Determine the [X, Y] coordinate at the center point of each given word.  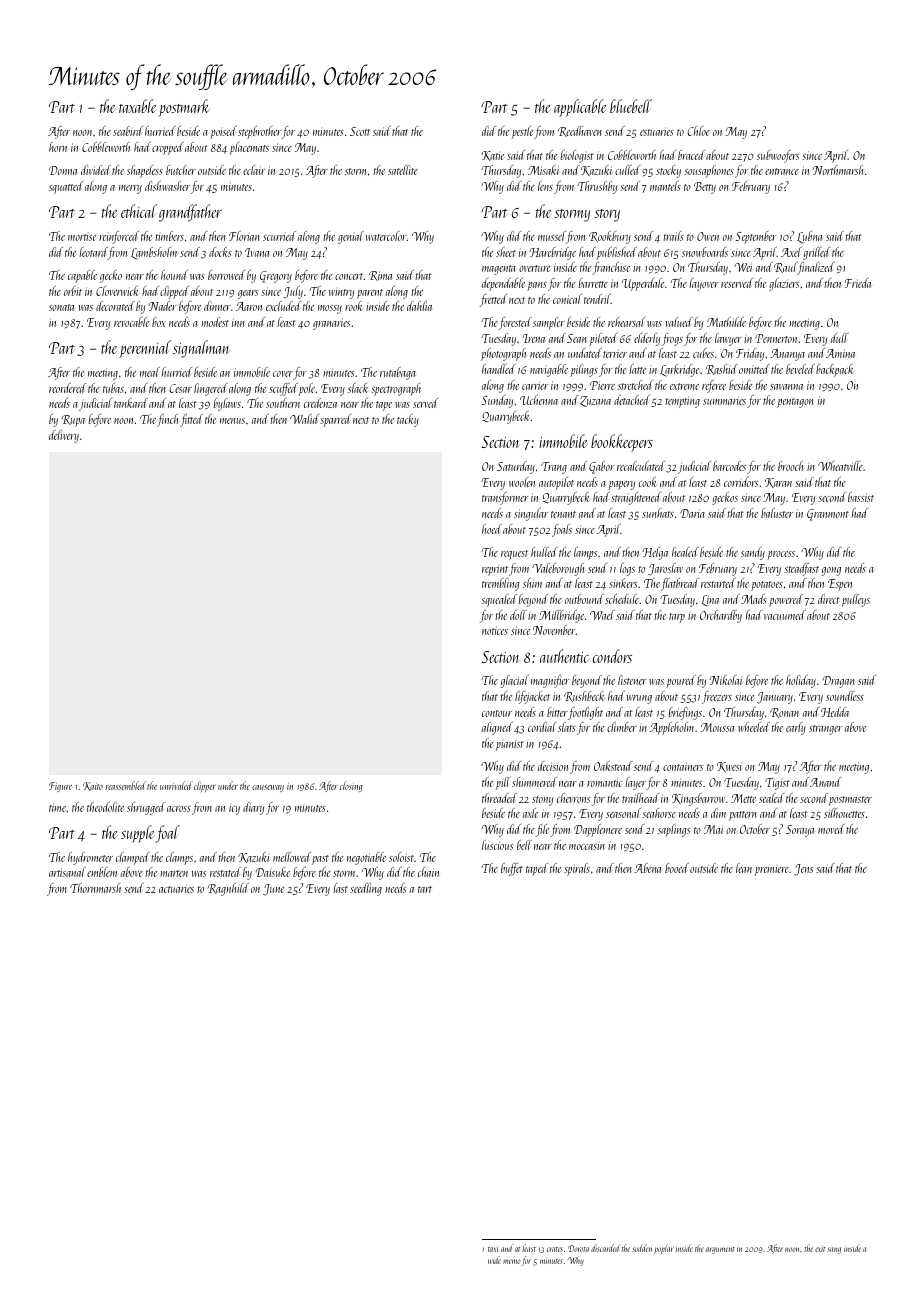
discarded [606, 1248]
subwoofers [778, 156]
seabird [128, 131]
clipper [205, 786]
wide [494, 1260]
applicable [580, 108]
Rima [380, 276]
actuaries [176, 888]
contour [497, 713]
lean [744, 868]
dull [839, 338]
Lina [710, 601]
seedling [366, 889]
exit [820, 1249]
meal [150, 372]
